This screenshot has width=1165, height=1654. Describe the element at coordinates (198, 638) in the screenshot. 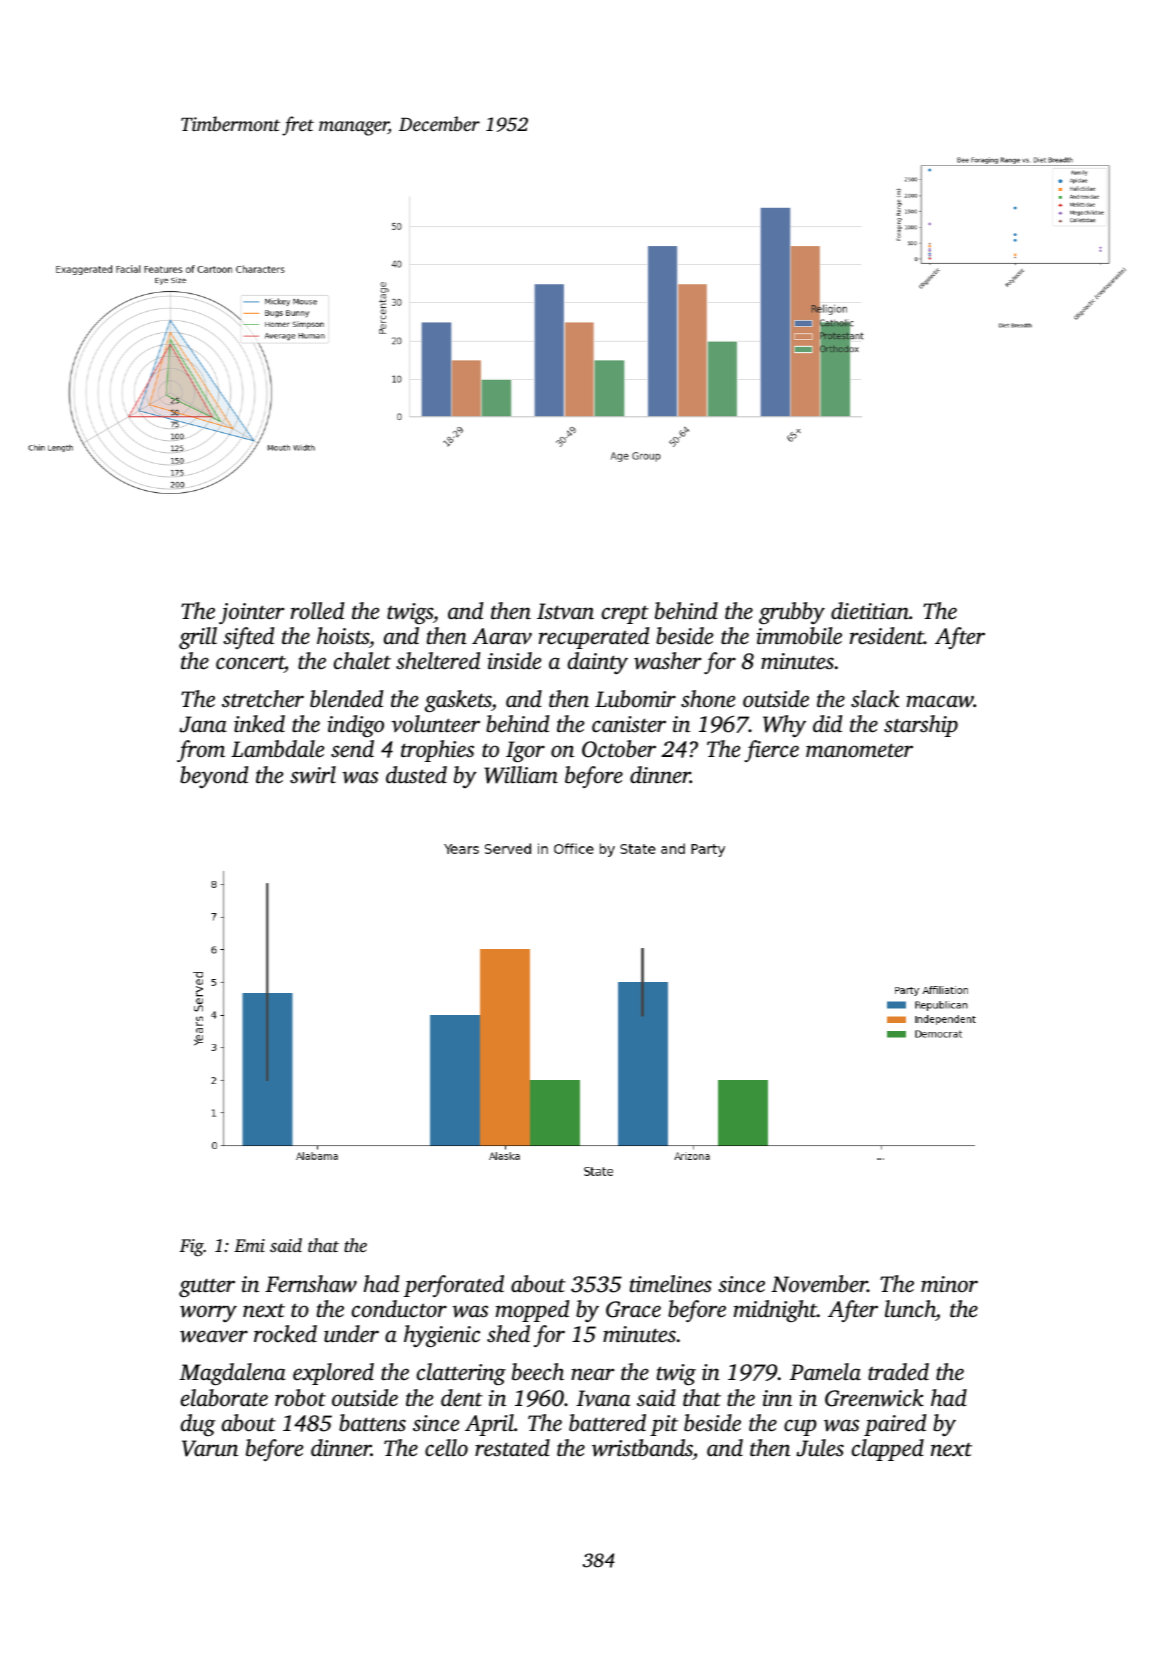

I see `grill` at that location.
